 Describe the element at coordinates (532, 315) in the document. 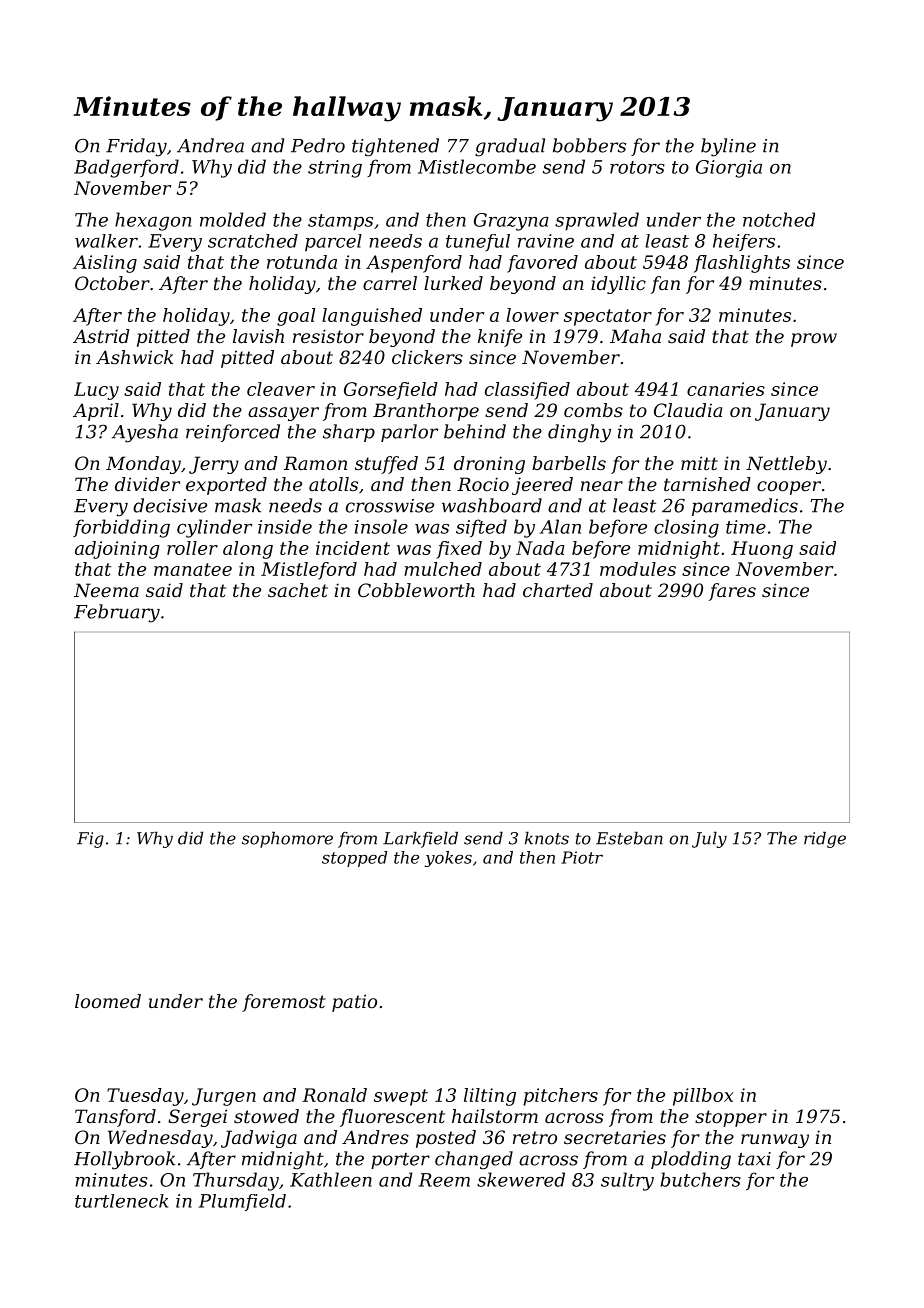

I see `lower` at that location.
